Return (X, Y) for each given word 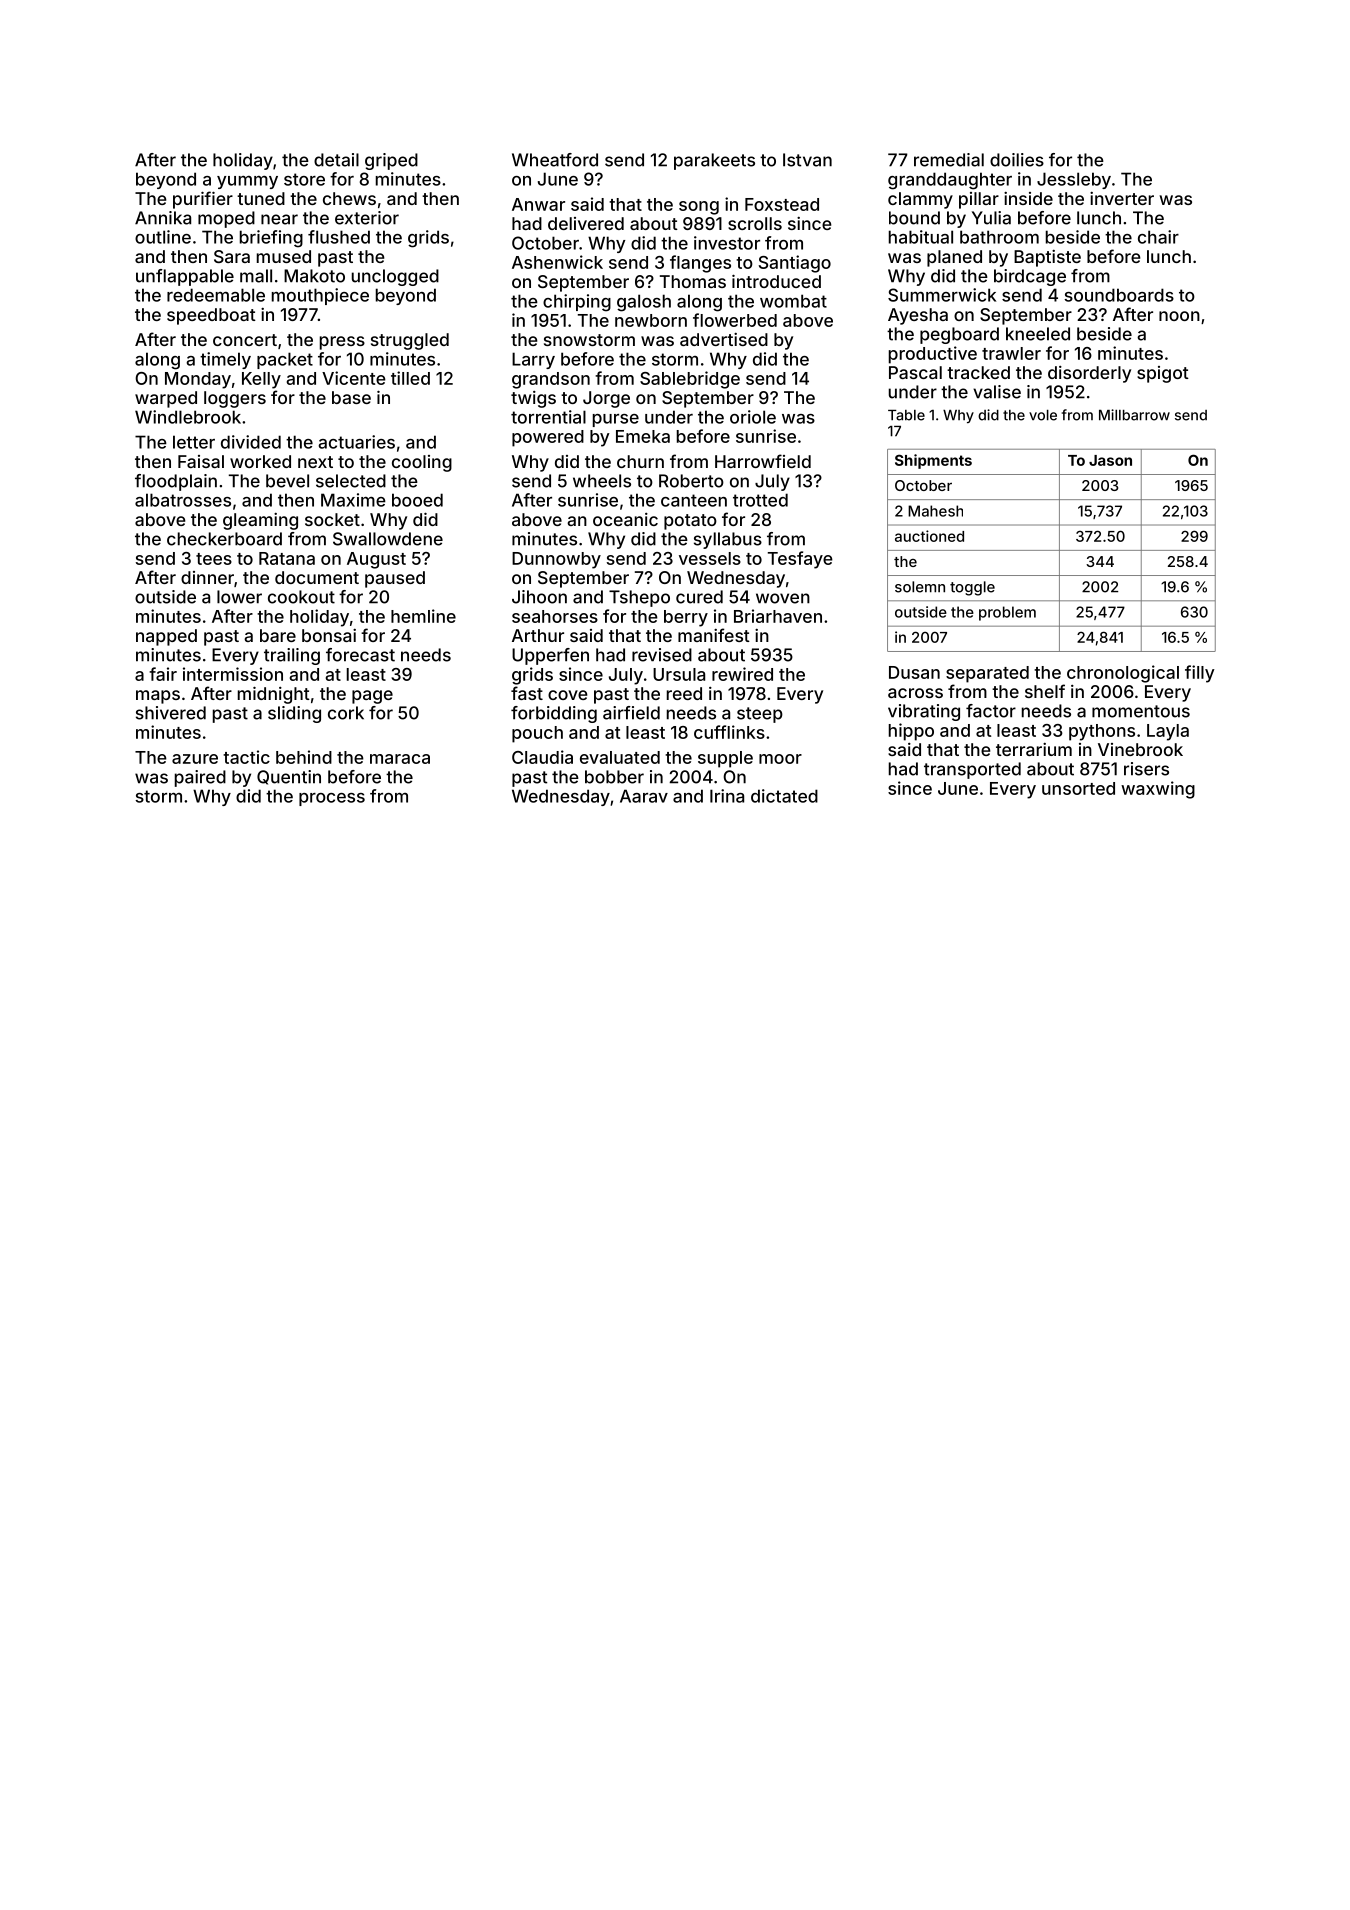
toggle (972, 588)
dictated (784, 796)
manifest (714, 635)
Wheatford (555, 160)
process (332, 799)
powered (548, 438)
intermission (233, 674)
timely (225, 360)
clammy (920, 200)
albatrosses (183, 500)
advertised (724, 339)
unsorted (1078, 788)
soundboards (1119, 295)
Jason (1110, 460)
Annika (163, 218)
